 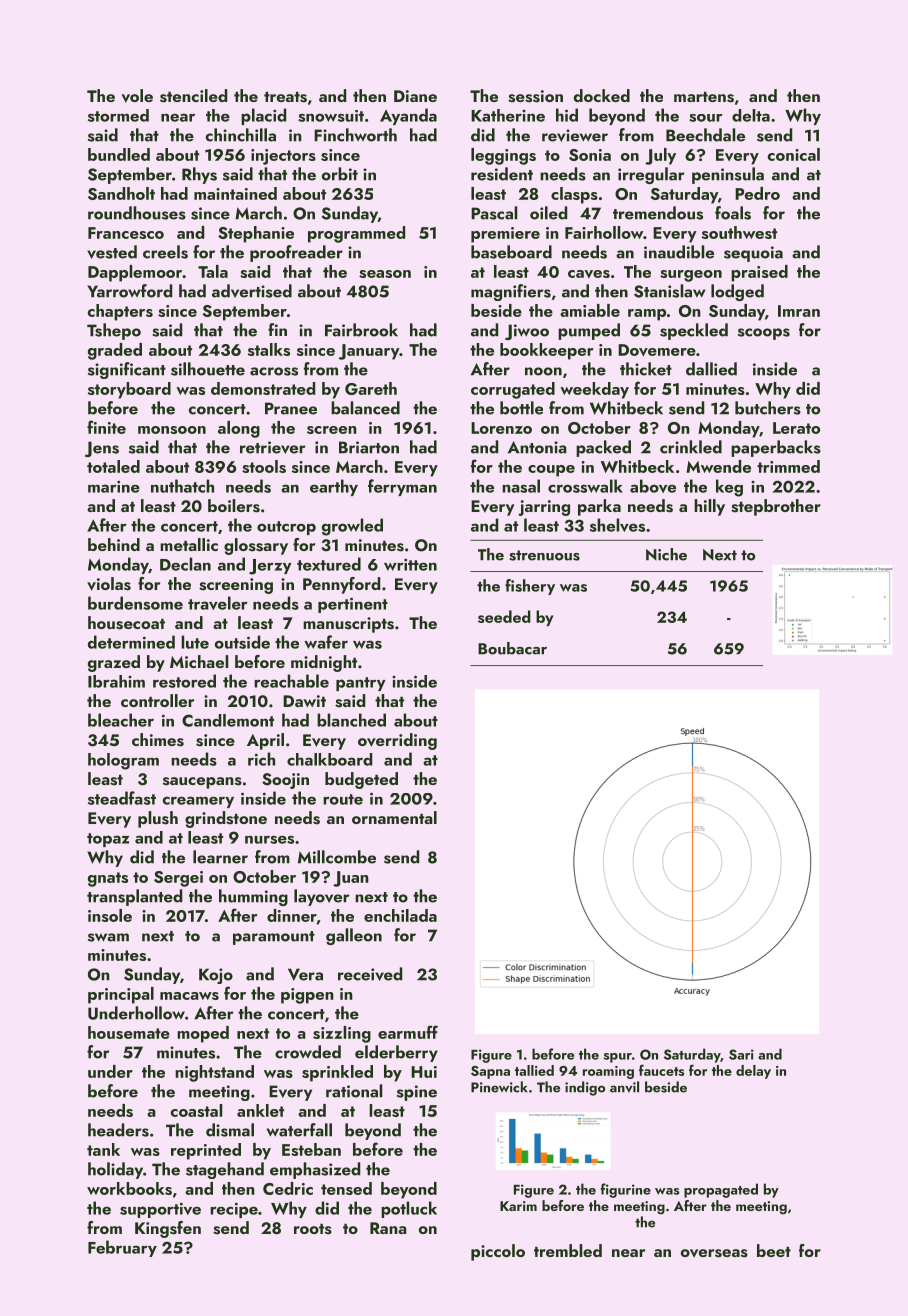 I want to click on praised, so click(x=759, y=273).
